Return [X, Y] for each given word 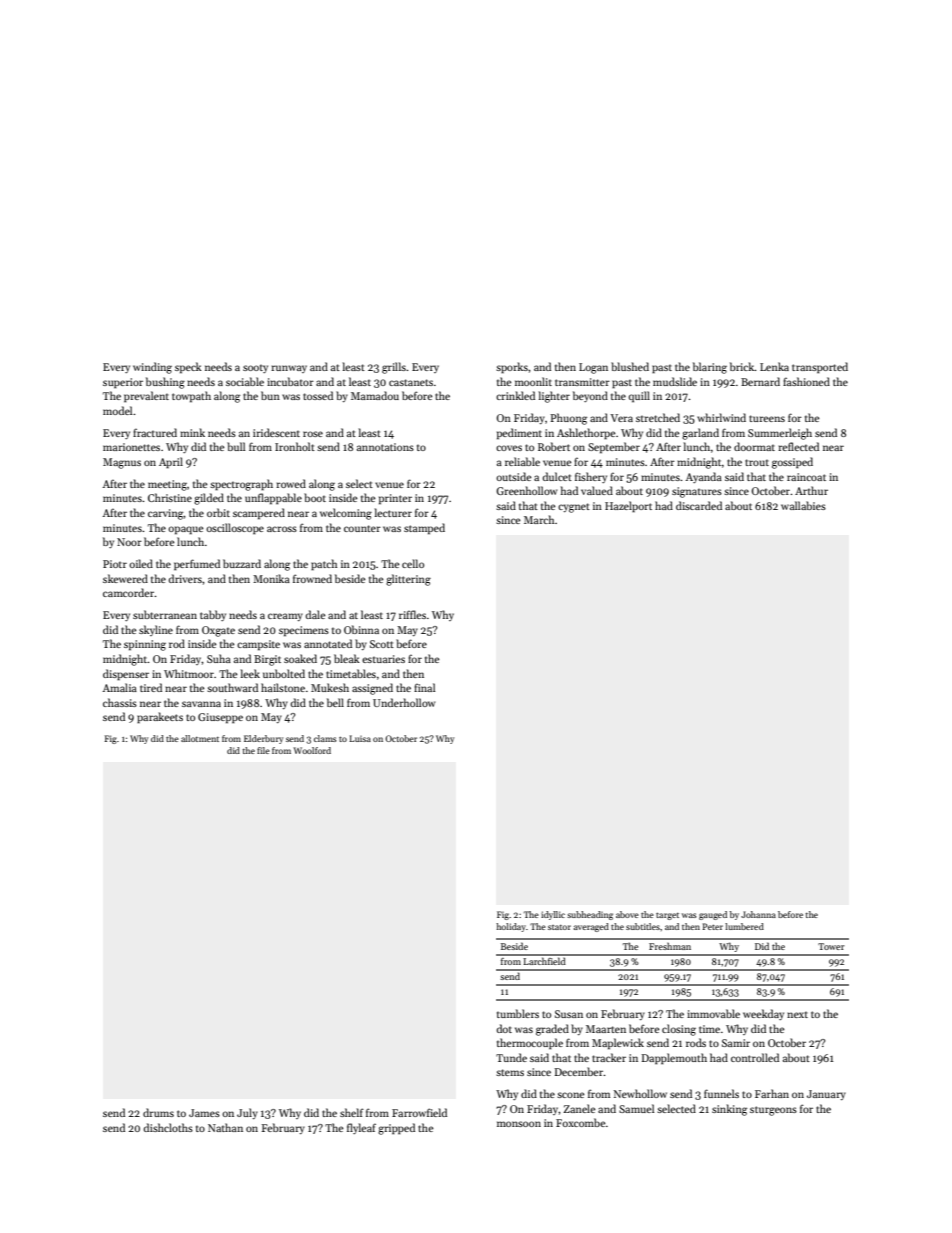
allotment [200, 738]
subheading [590, 915]
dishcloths [168, 1127]
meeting [167, 485]
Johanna [758, 914]
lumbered [744, 926]
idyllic [553, 915]
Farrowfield [419, 1112]
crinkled [515, 395]
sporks [512, 368]
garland [700, 434]
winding [152, 368]
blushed [630, 366]
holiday [511, 927]
